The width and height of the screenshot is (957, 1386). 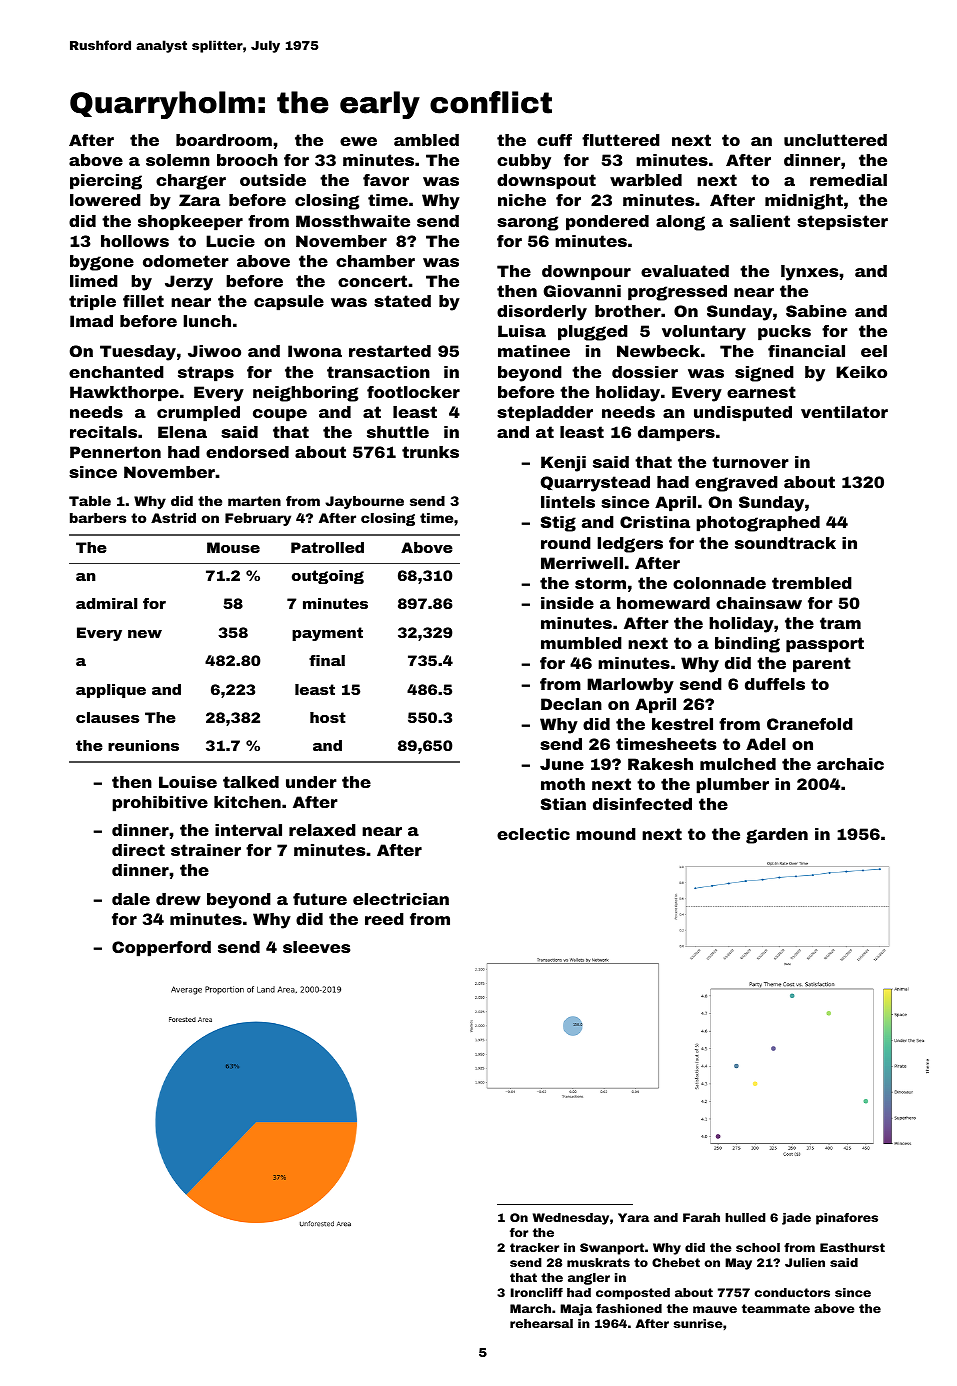 What do you see at coordinates (777, 836) in the screenshot?
I see `garden` at bounding box center [777, 836].
